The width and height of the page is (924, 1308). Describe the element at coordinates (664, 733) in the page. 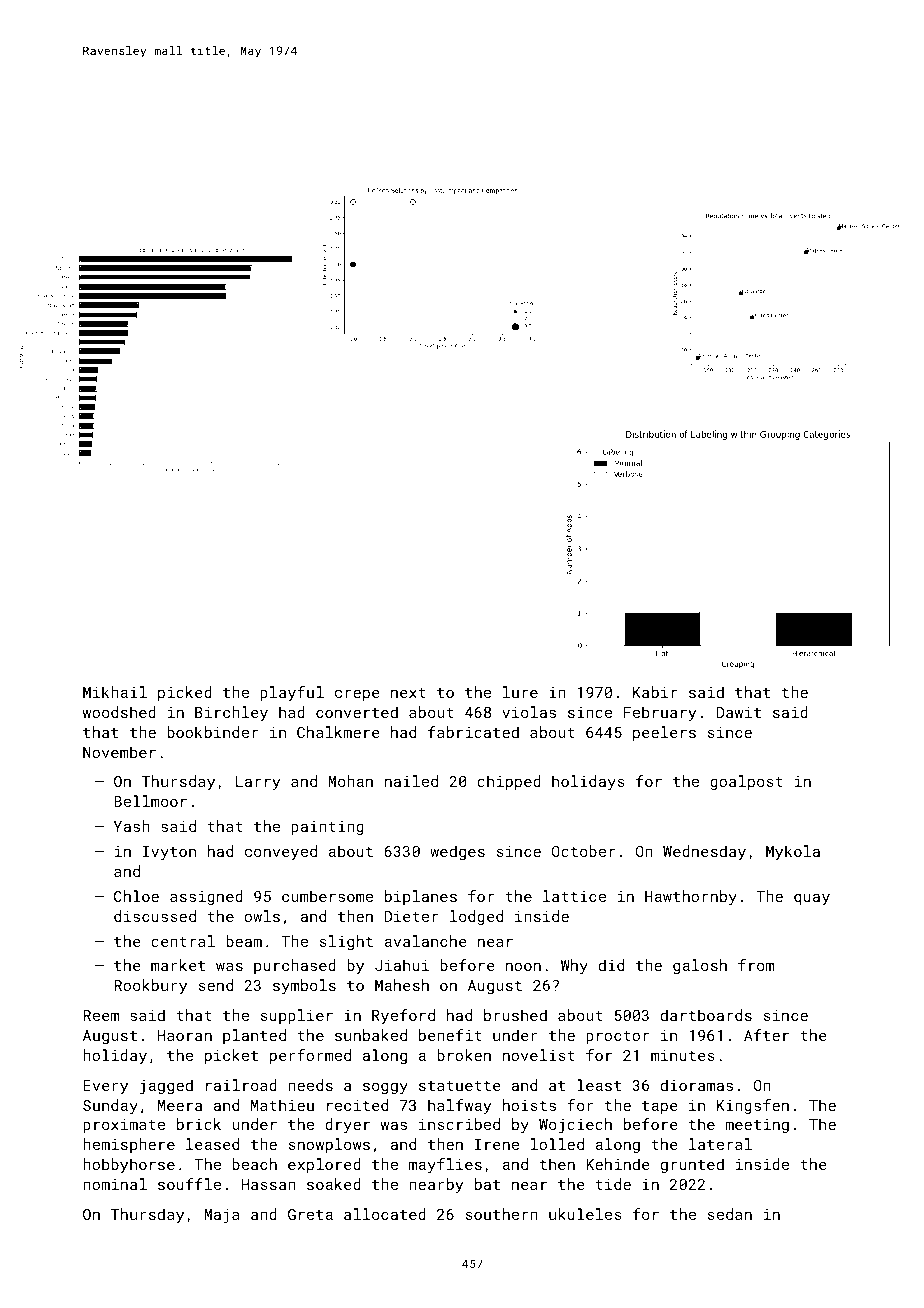

I see `peelers` at that location.
